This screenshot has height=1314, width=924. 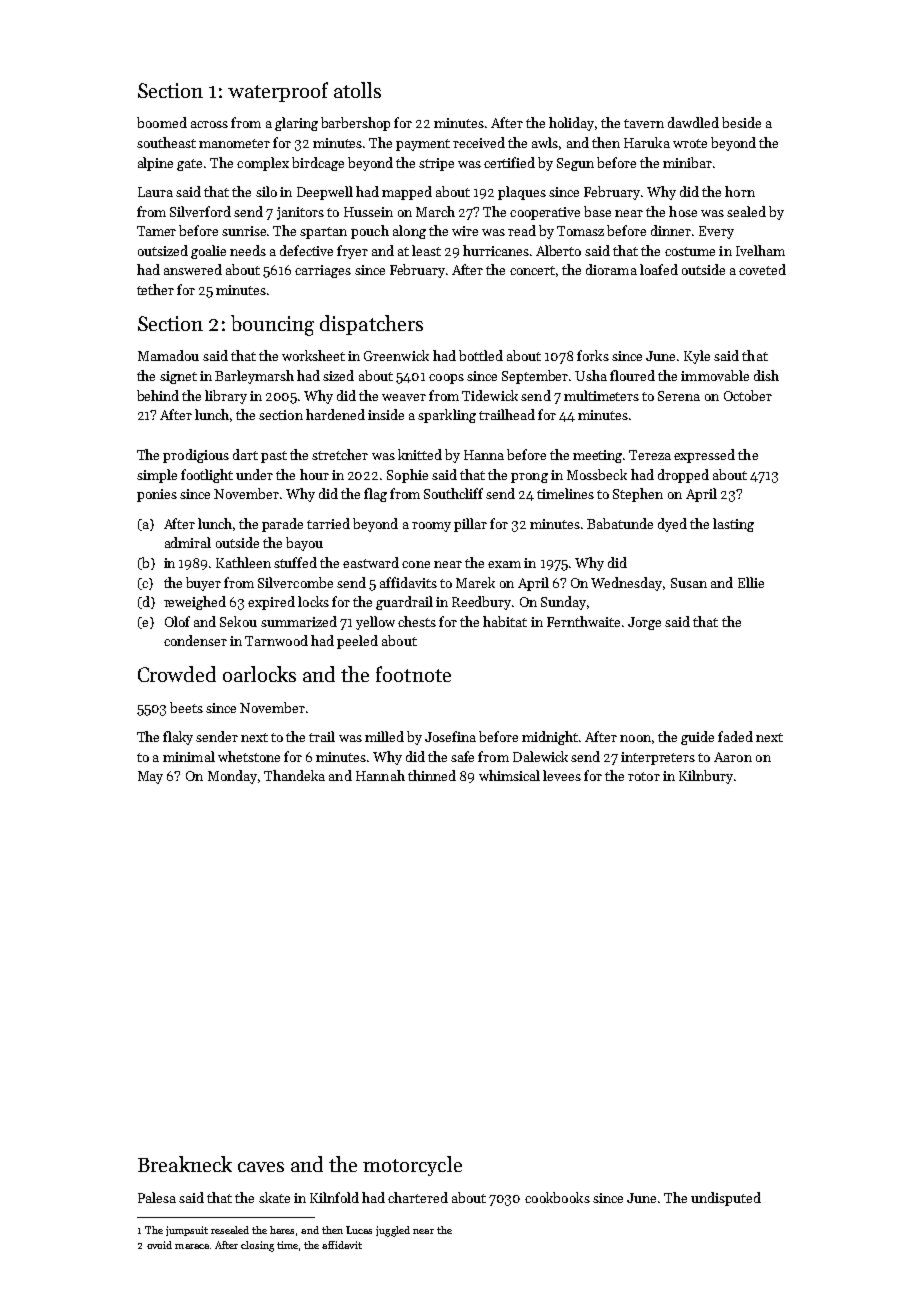 I want to click on safe, so click(x=462, y=756).
